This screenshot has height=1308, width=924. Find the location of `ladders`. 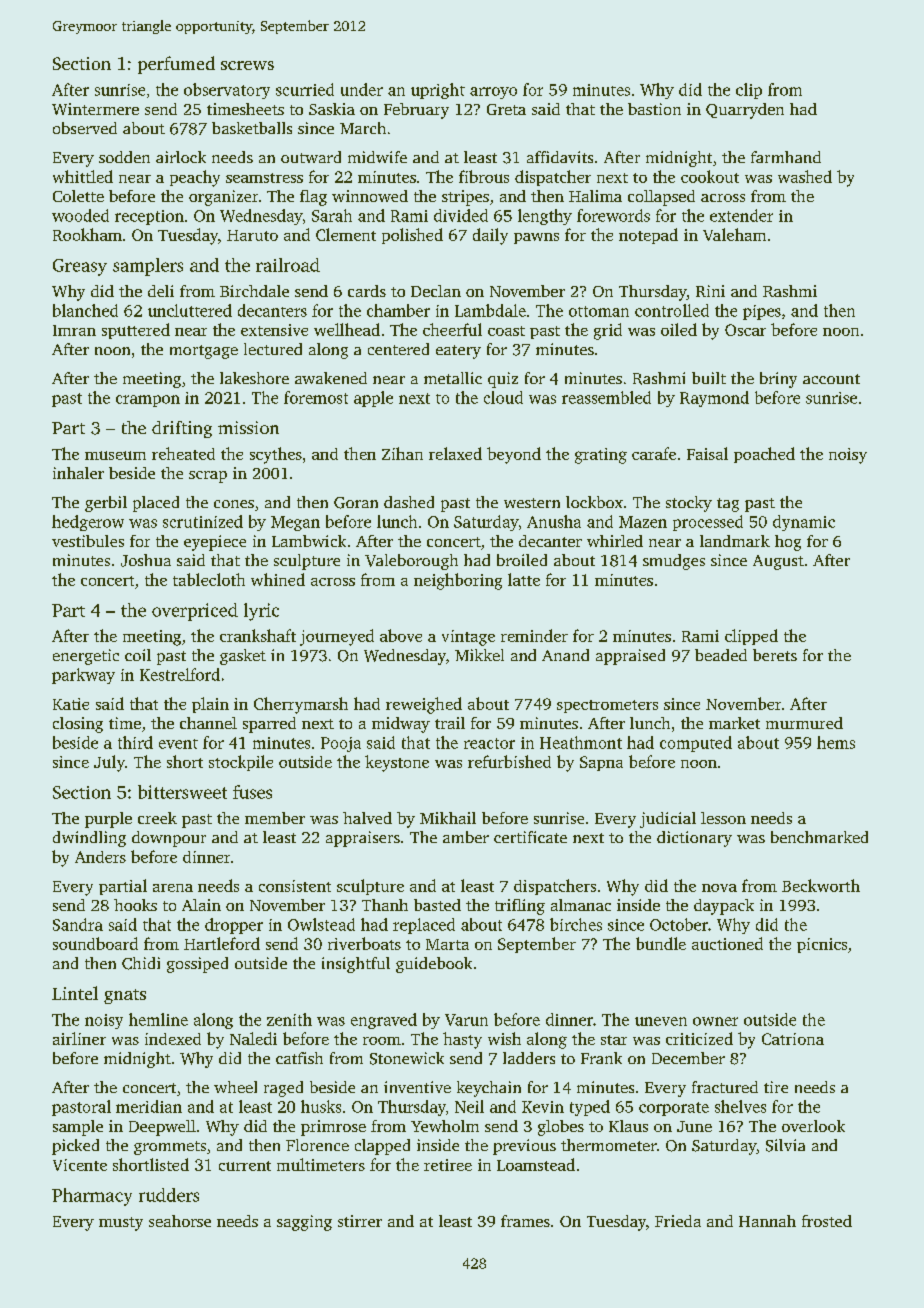

ladders is located at coordinates (529, 1058).
